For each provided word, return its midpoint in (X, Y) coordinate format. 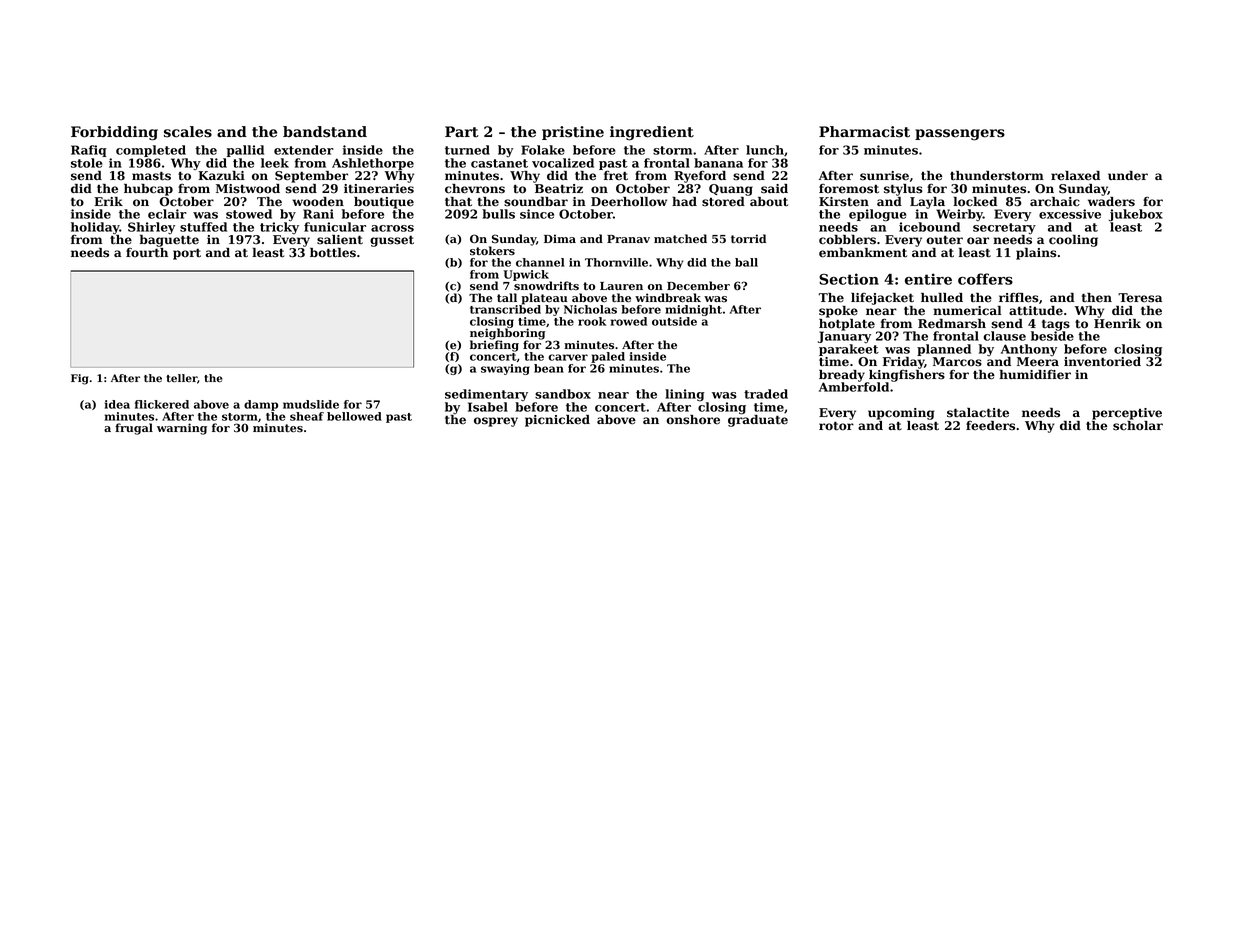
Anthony (1029, 350)
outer (944, 240)
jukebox (1136, 215)
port (187, 254)
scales (188, 132)
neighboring (507, 334)
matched (680, 239)
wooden (318, 202)
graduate (758, 421)
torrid (748, 239)
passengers (960, 135)
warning (182, 429)
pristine (573, 133)
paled (608, 357)
